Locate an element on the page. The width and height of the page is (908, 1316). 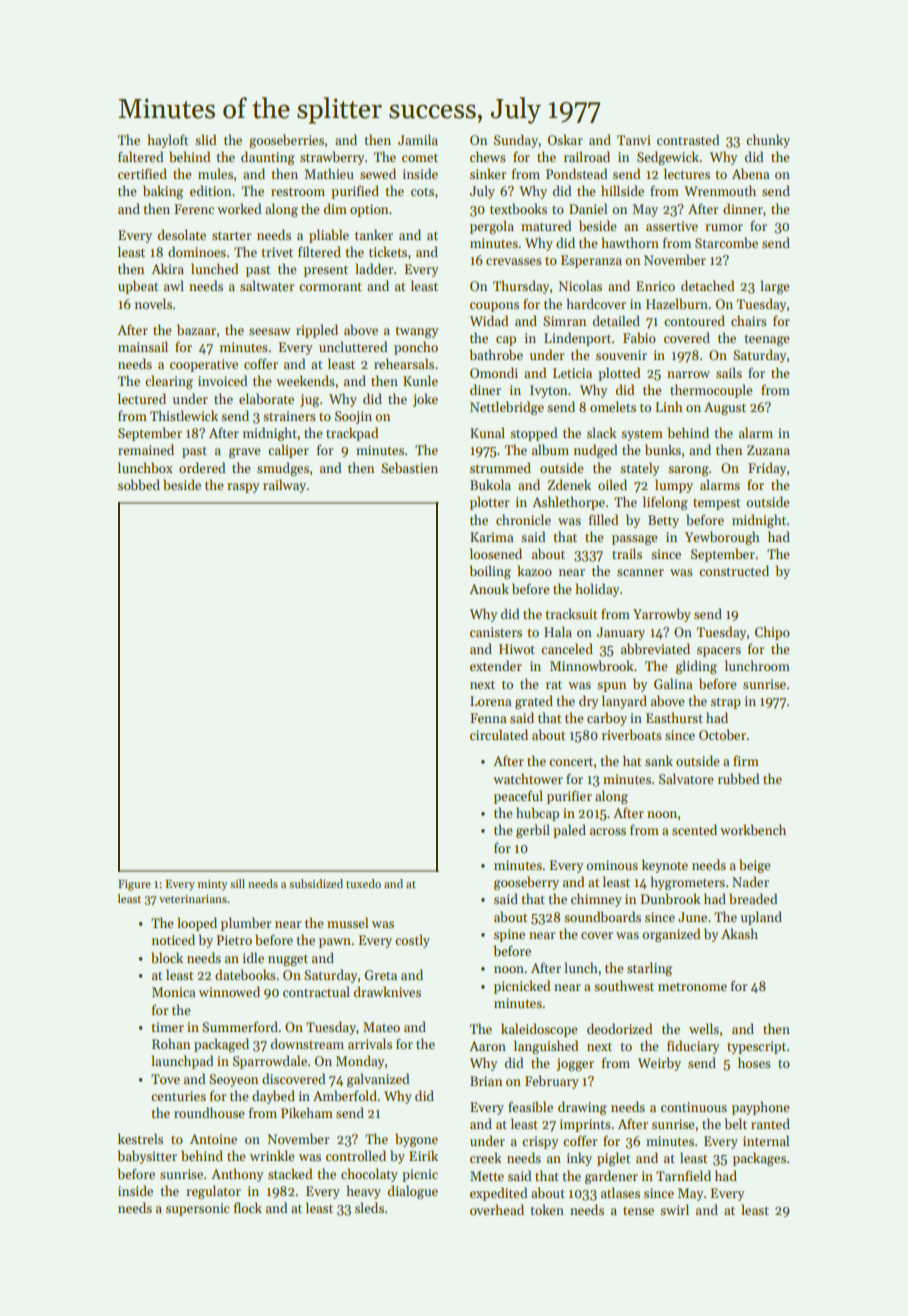
bazaar is located at coordinates (196, 329).
